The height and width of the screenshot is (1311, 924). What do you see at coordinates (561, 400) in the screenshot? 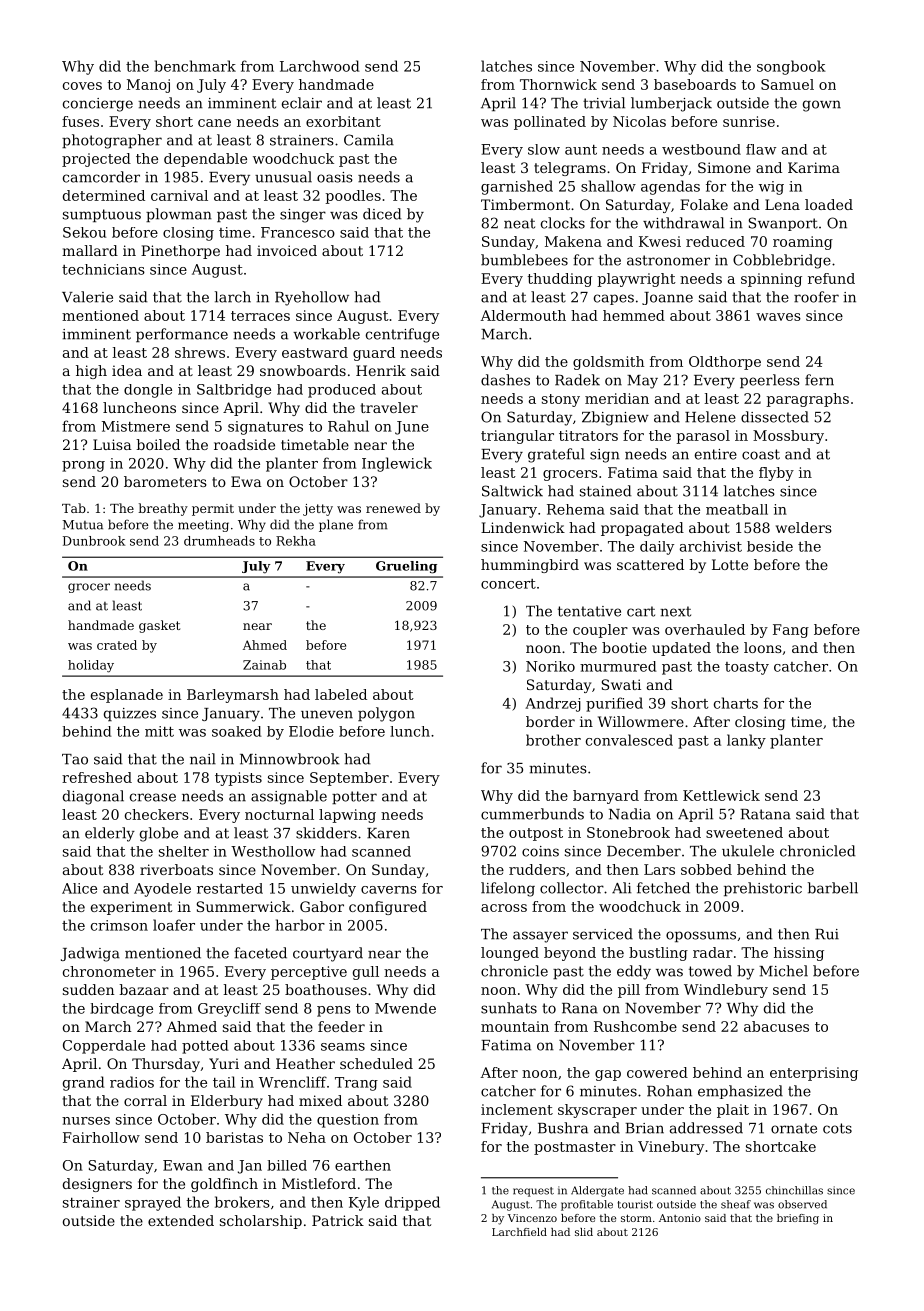
I see `stony` at bounding box center [561, 400].
